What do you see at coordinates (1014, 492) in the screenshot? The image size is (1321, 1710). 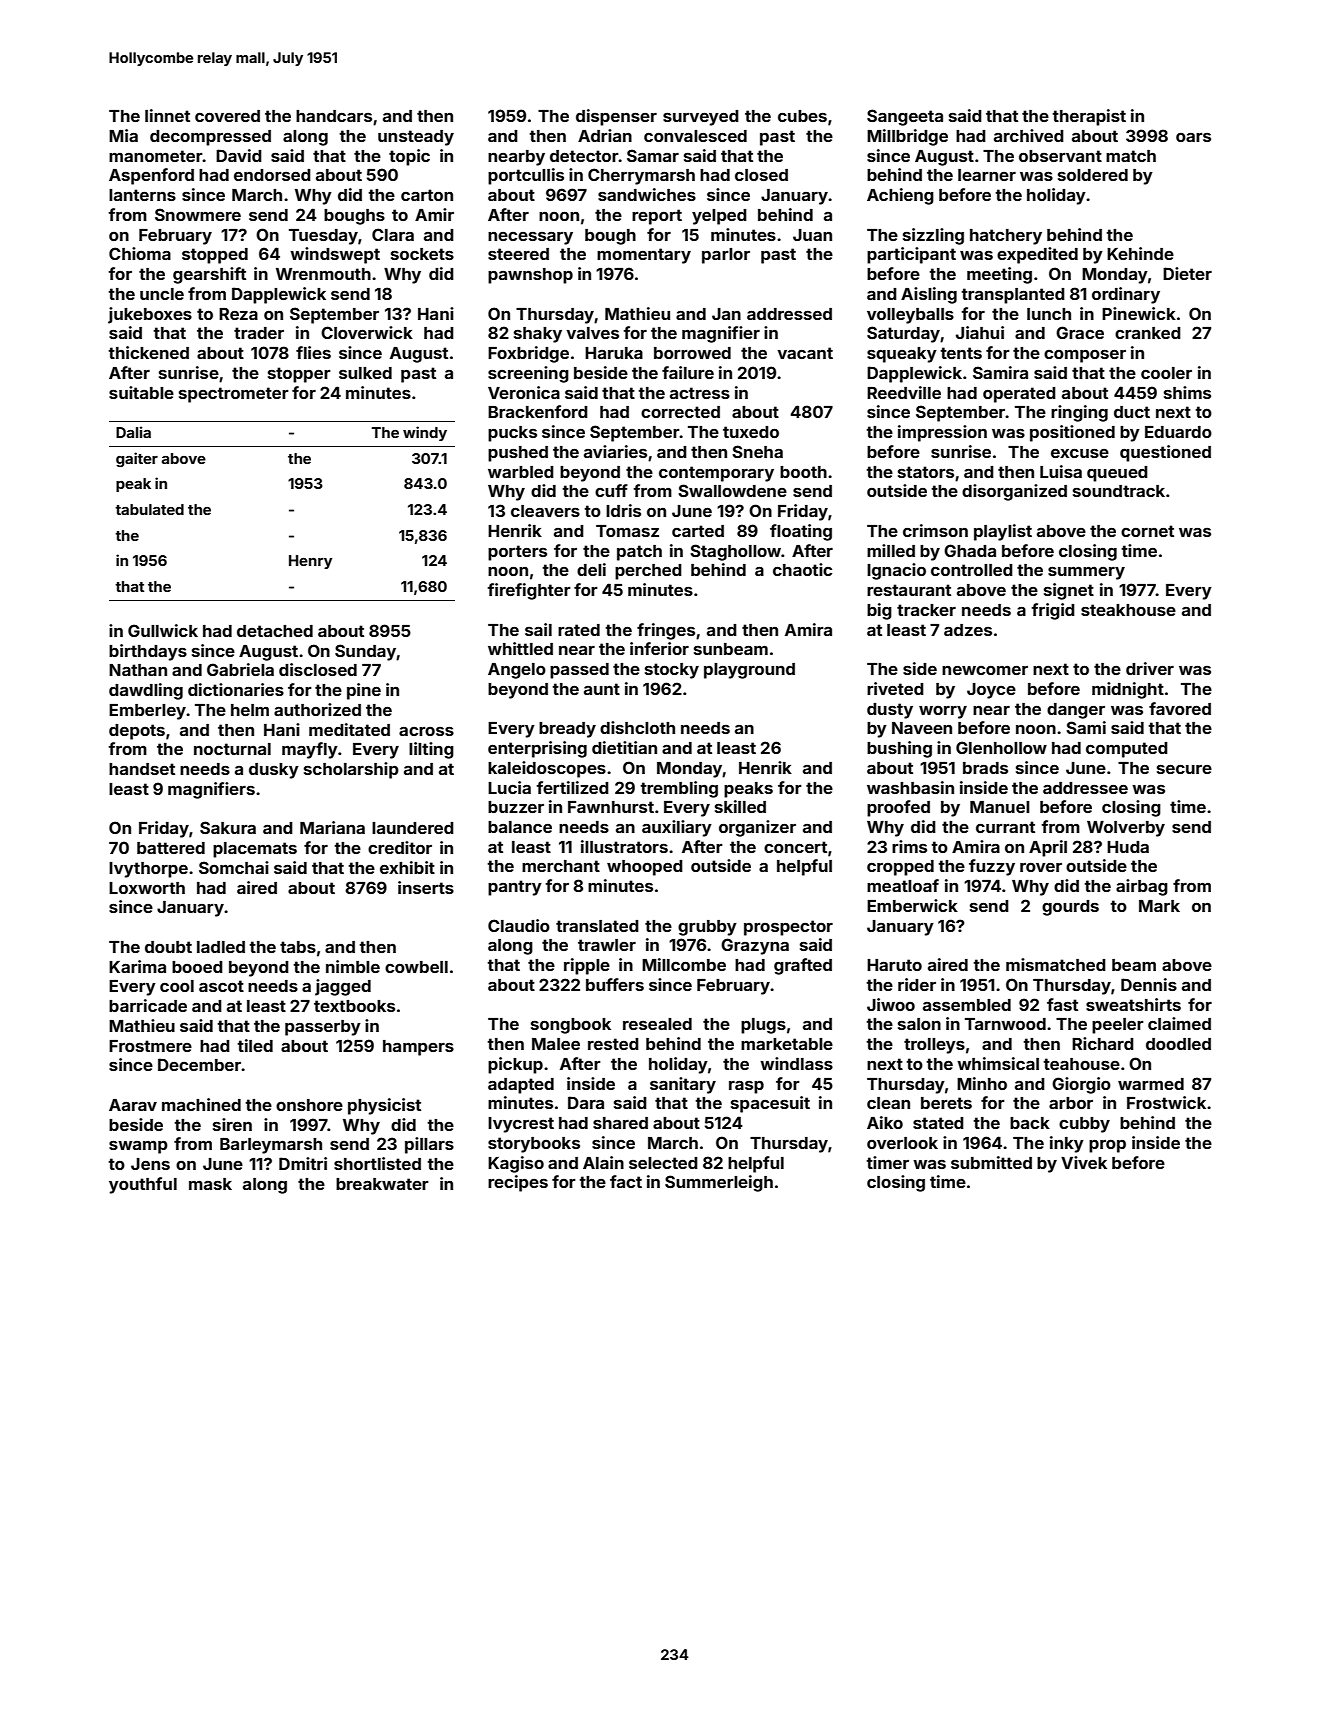 I see `disorganized` at bounding box center [1014, 492].
